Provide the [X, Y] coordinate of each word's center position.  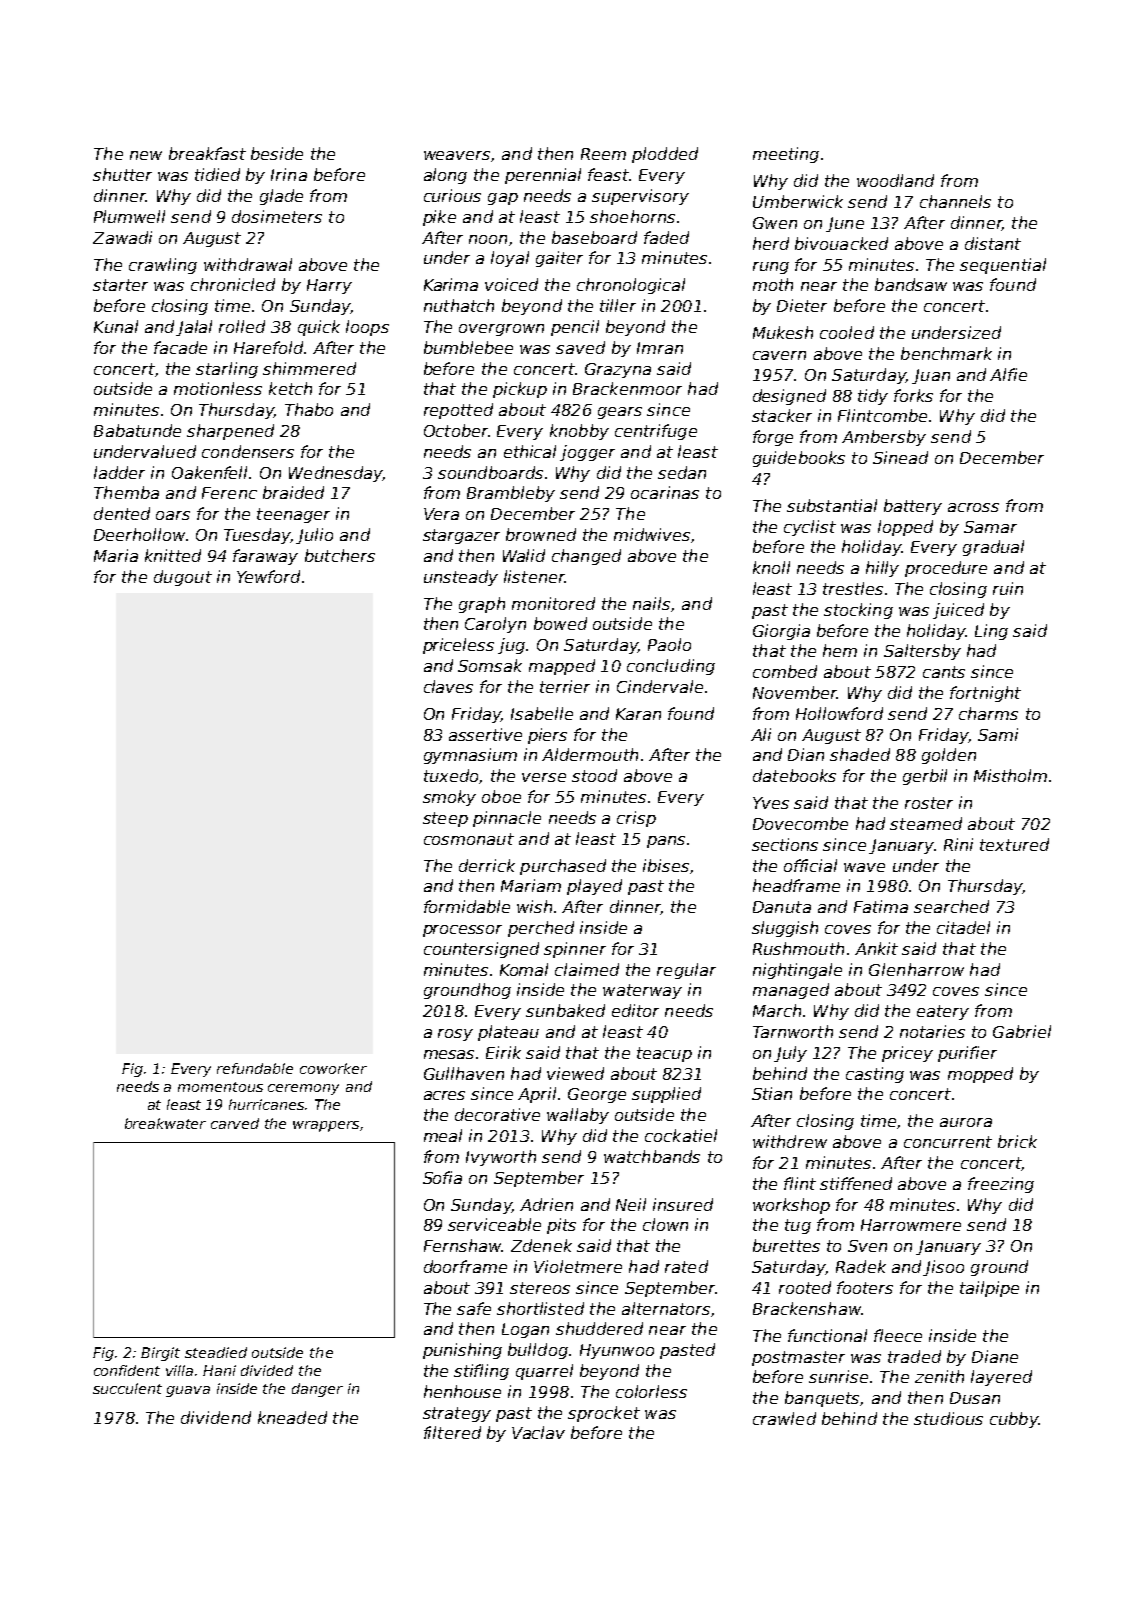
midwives [652, 534]
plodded [665, 155]
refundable [255, 1068]
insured [683, 1204]
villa [179, 1370]
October [456, 430]
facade [180, 347]
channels [955, 201]
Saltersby [922, 652]
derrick [487, 865]
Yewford [268, 576]
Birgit [160, 1354]
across [973, 507]
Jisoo [943, 1268]
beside [277, 153]
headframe [796, 885]
